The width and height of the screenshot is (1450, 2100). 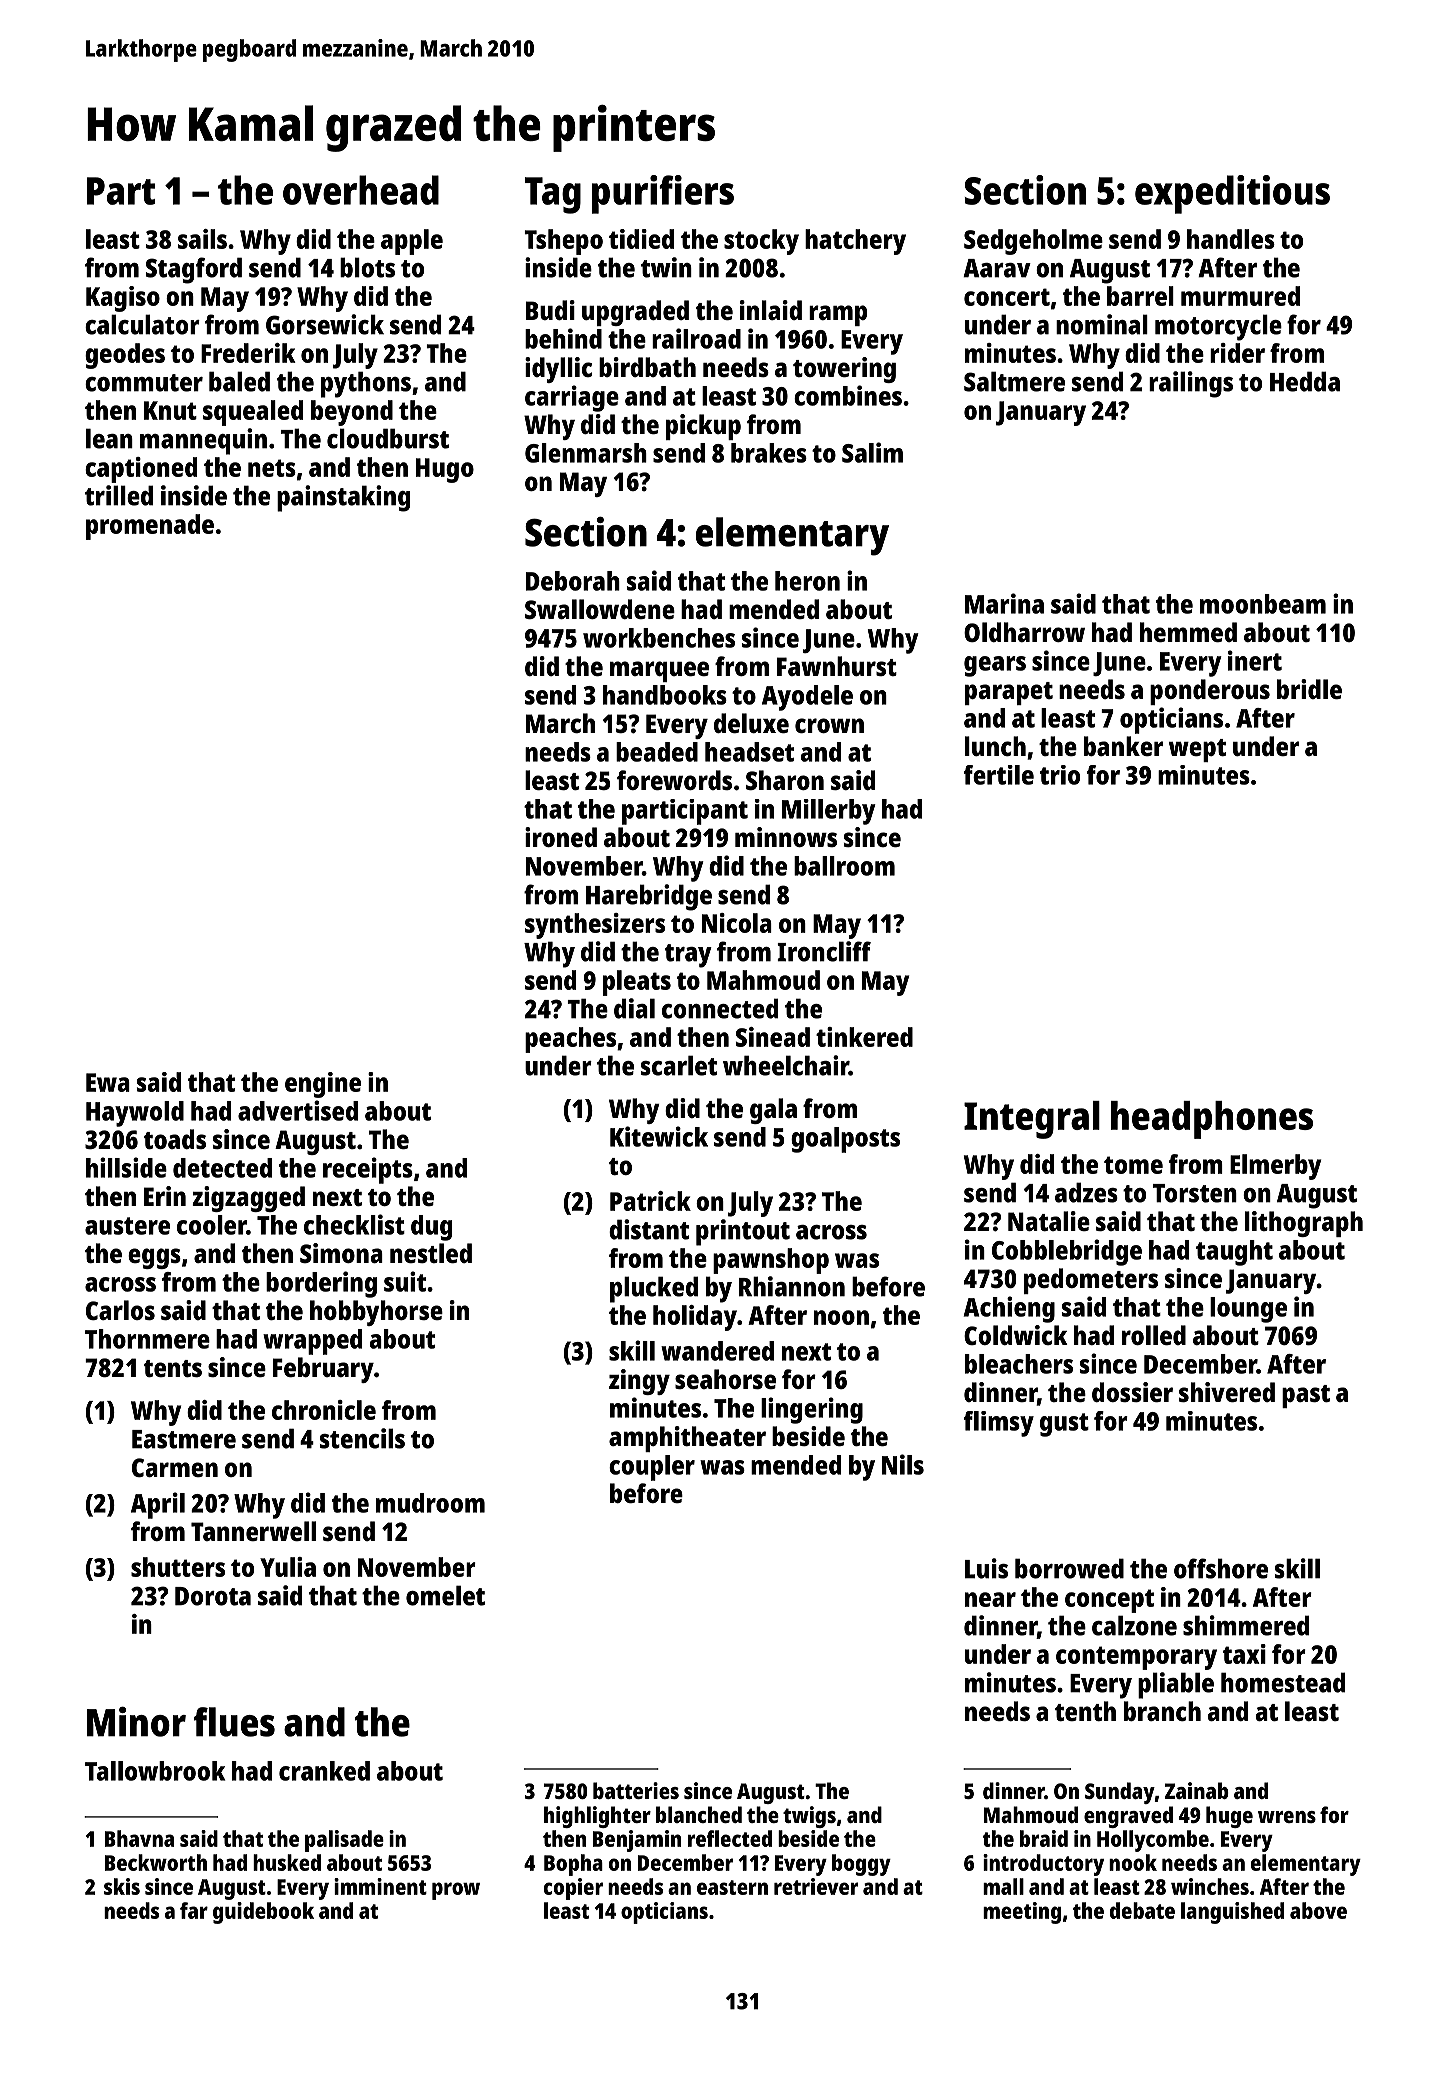 I want to click on omelet, so click(x=445, y=1595).
